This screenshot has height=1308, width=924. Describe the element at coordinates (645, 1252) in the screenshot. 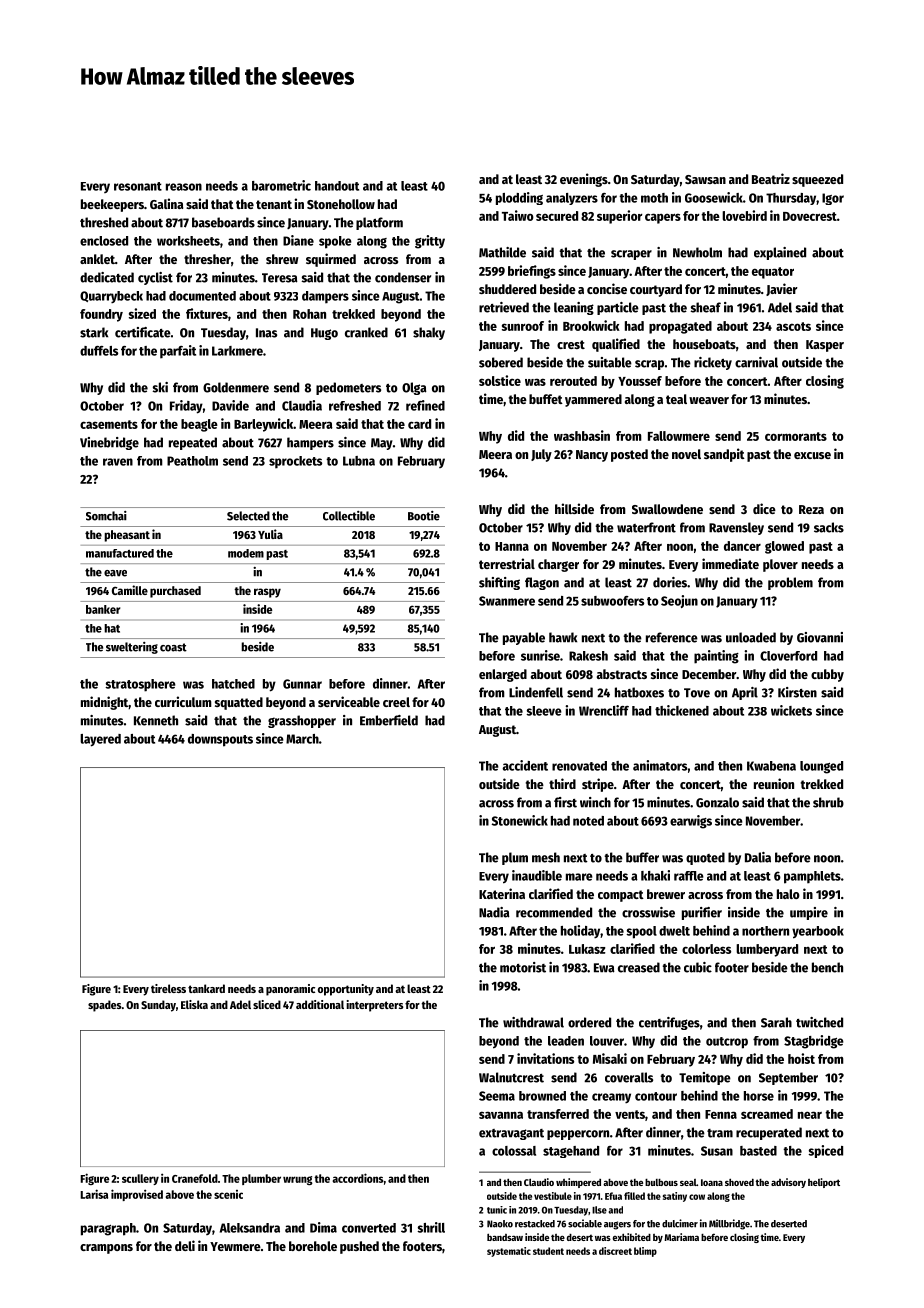

I see `blimp` at that location.
